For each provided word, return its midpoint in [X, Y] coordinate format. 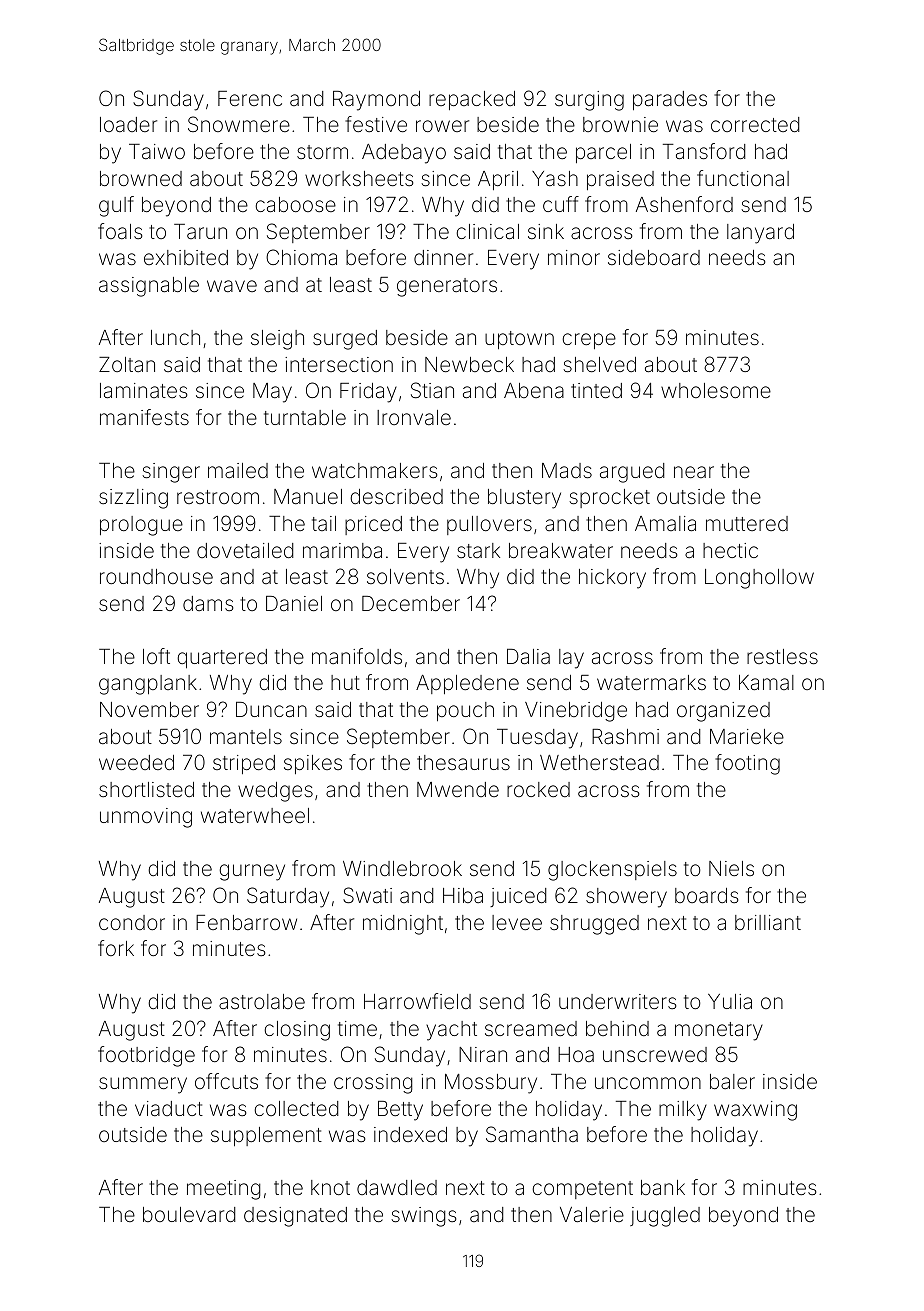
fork [116, 948]
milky [683, 1111]
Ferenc [250, 98]
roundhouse [156, 576]
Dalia [528, 656]
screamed [531, 1028]
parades [670, 100]
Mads [567, 470]
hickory [612, 579]
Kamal [766, 682]
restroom [218, 497]
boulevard [189, 1214]
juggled [665, 1217]
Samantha [532, 1134]
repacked [472, 100]
